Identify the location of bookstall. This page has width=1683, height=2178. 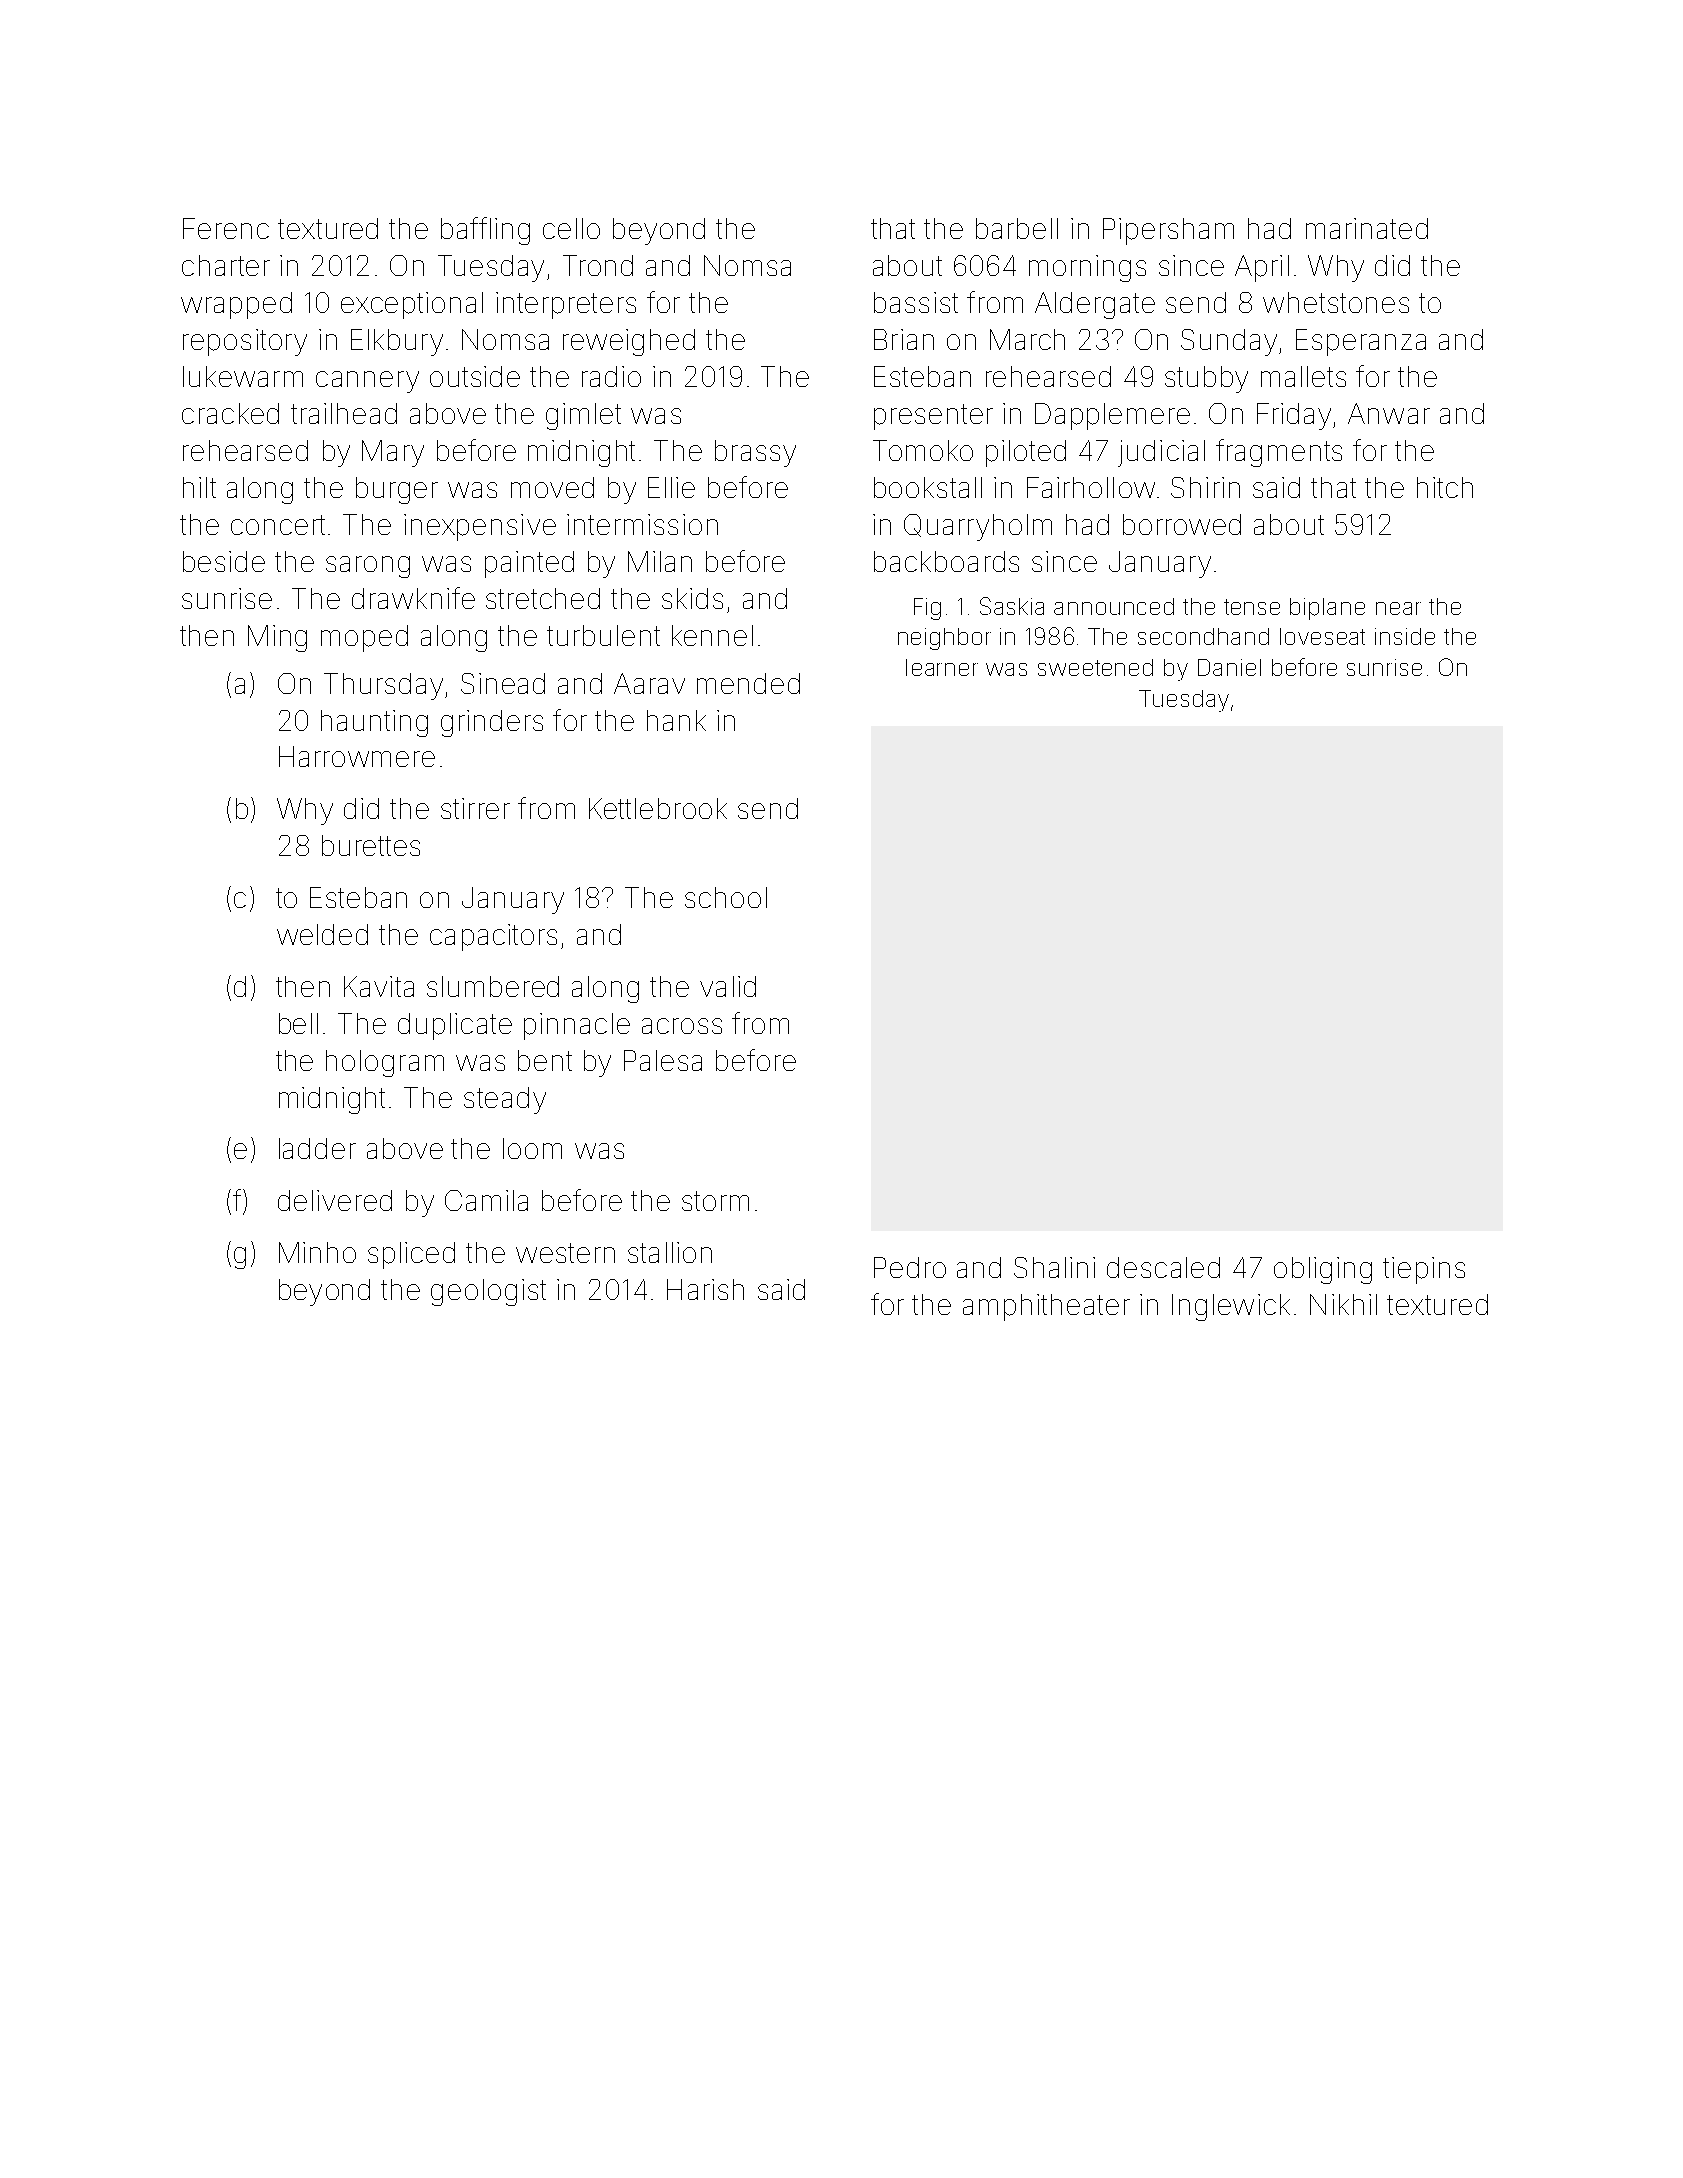
(928, 487).
